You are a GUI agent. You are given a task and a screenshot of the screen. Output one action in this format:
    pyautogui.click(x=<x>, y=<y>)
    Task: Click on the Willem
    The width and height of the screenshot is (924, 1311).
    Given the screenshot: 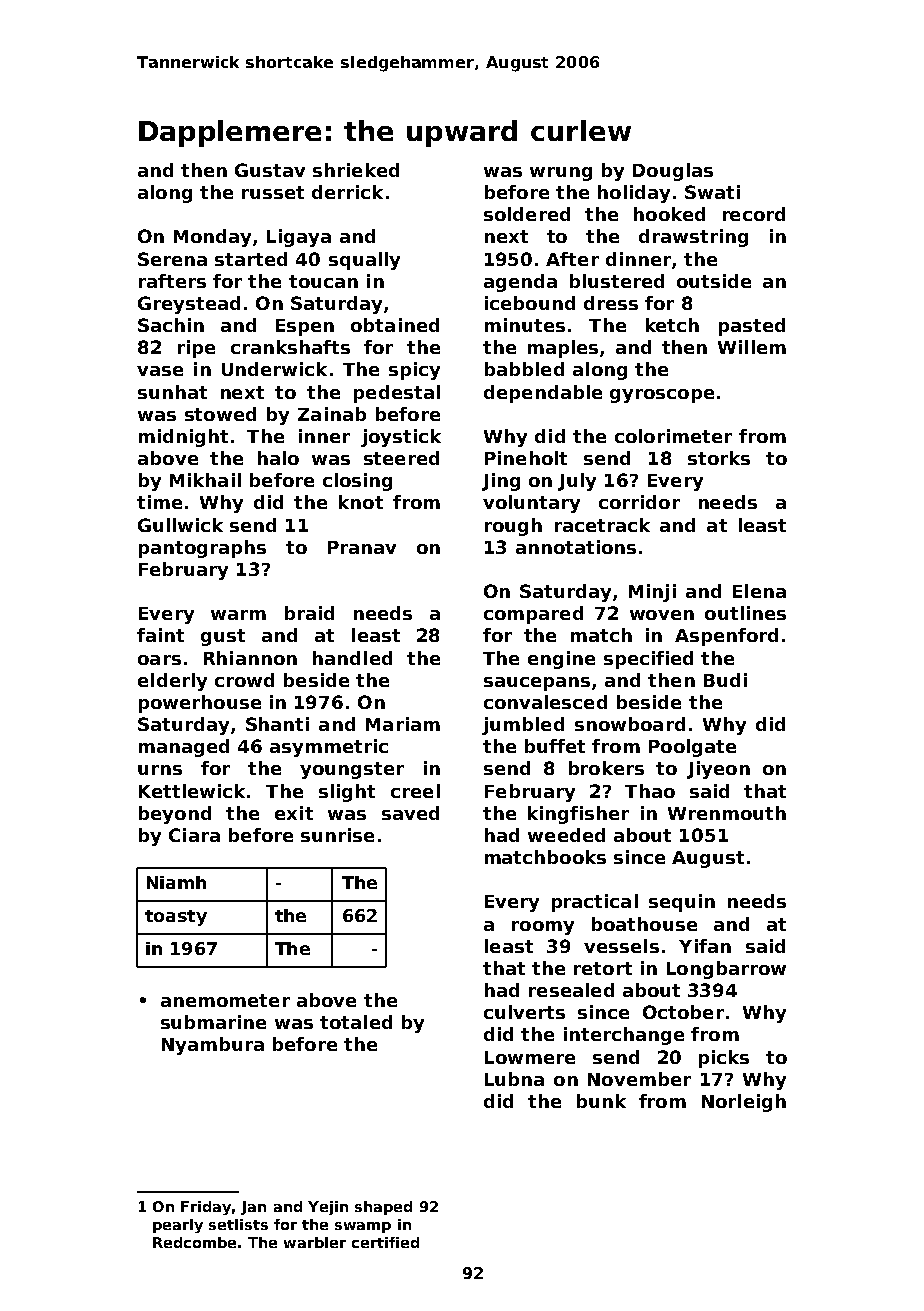 What is the action you would take?
    pyautogui.click(x=752, y=347)
